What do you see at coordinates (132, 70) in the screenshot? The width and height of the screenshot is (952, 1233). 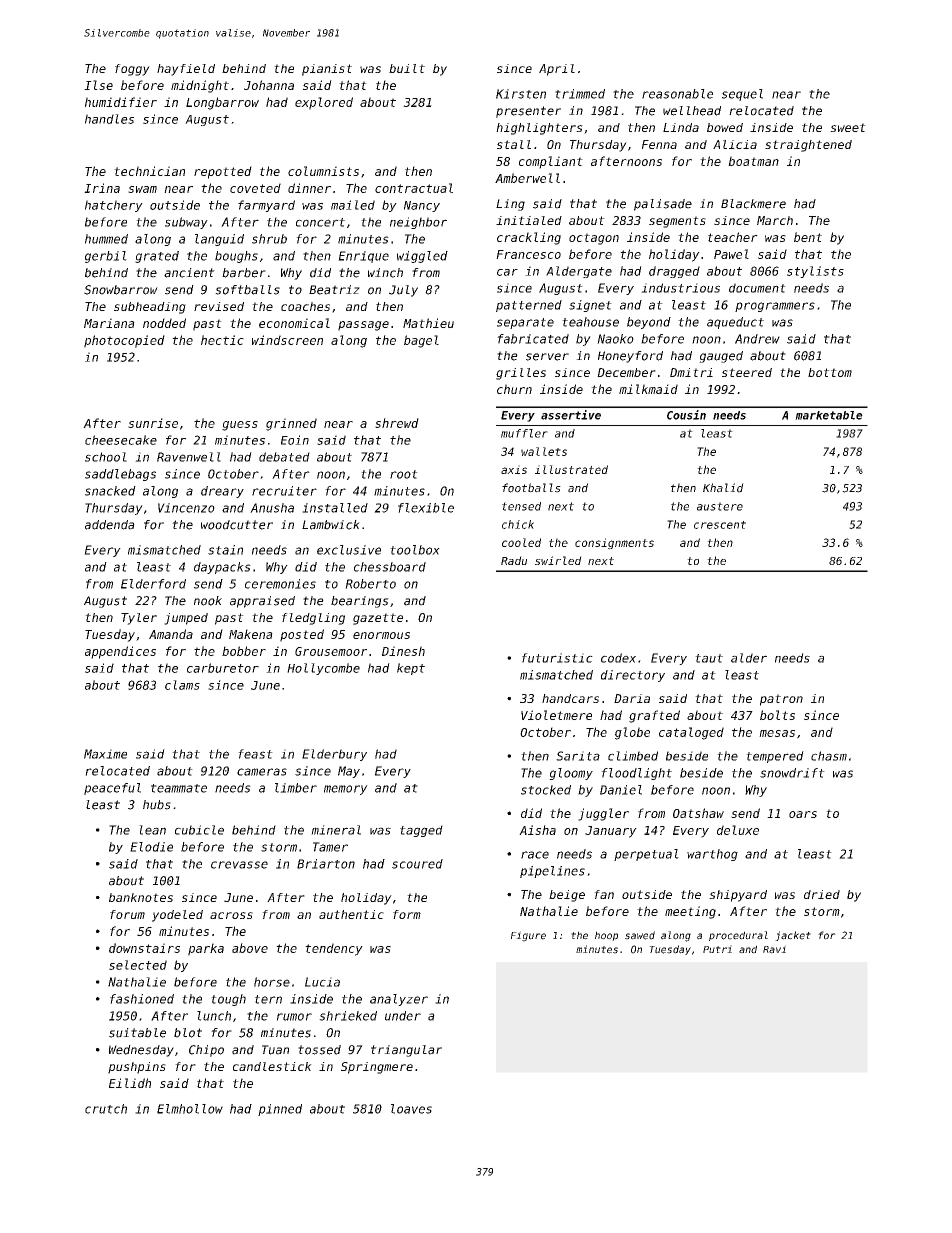 I see `foggy` at bounding box center [132, 70].
